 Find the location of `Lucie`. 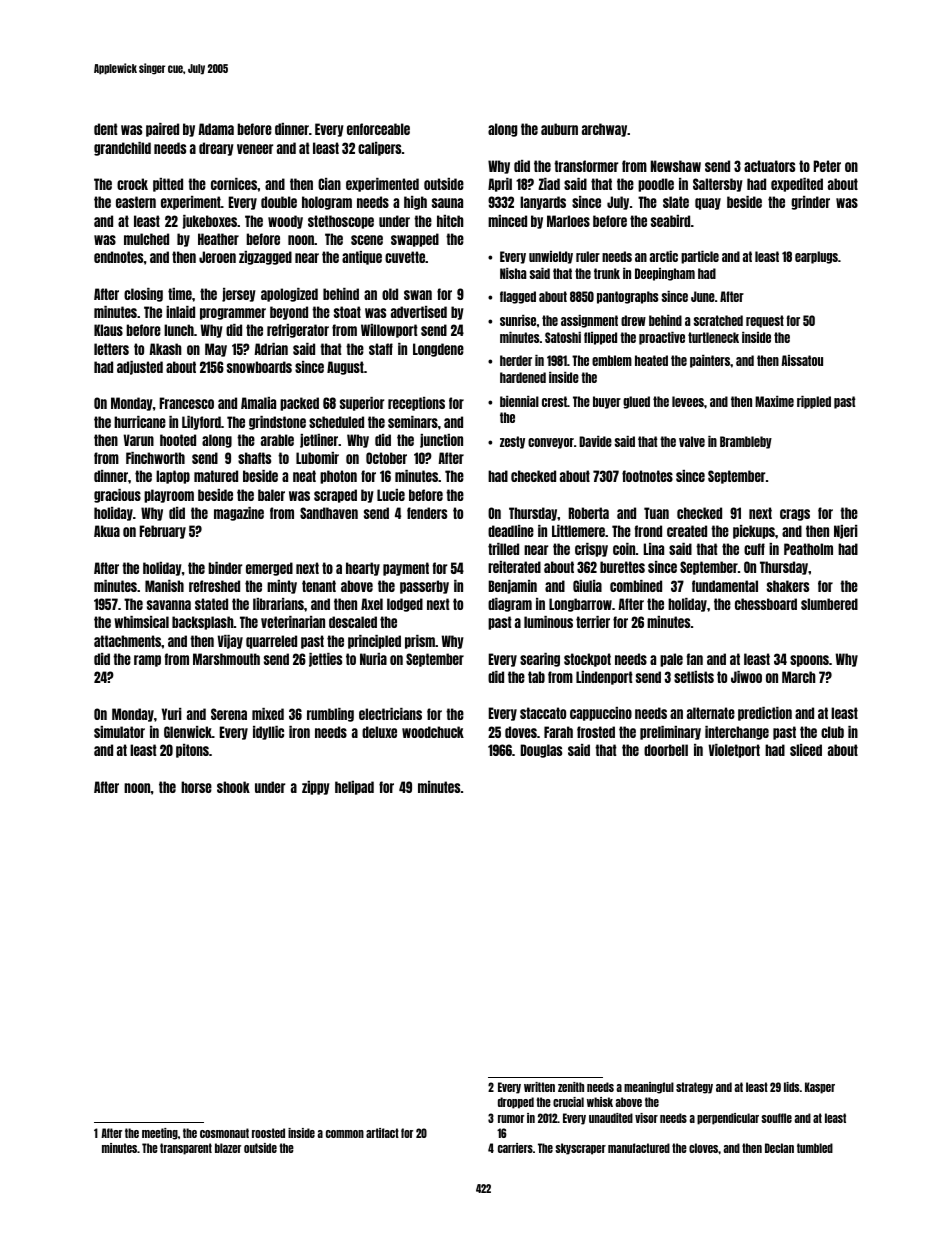

Lucie is located at coordinates (391, 495).
